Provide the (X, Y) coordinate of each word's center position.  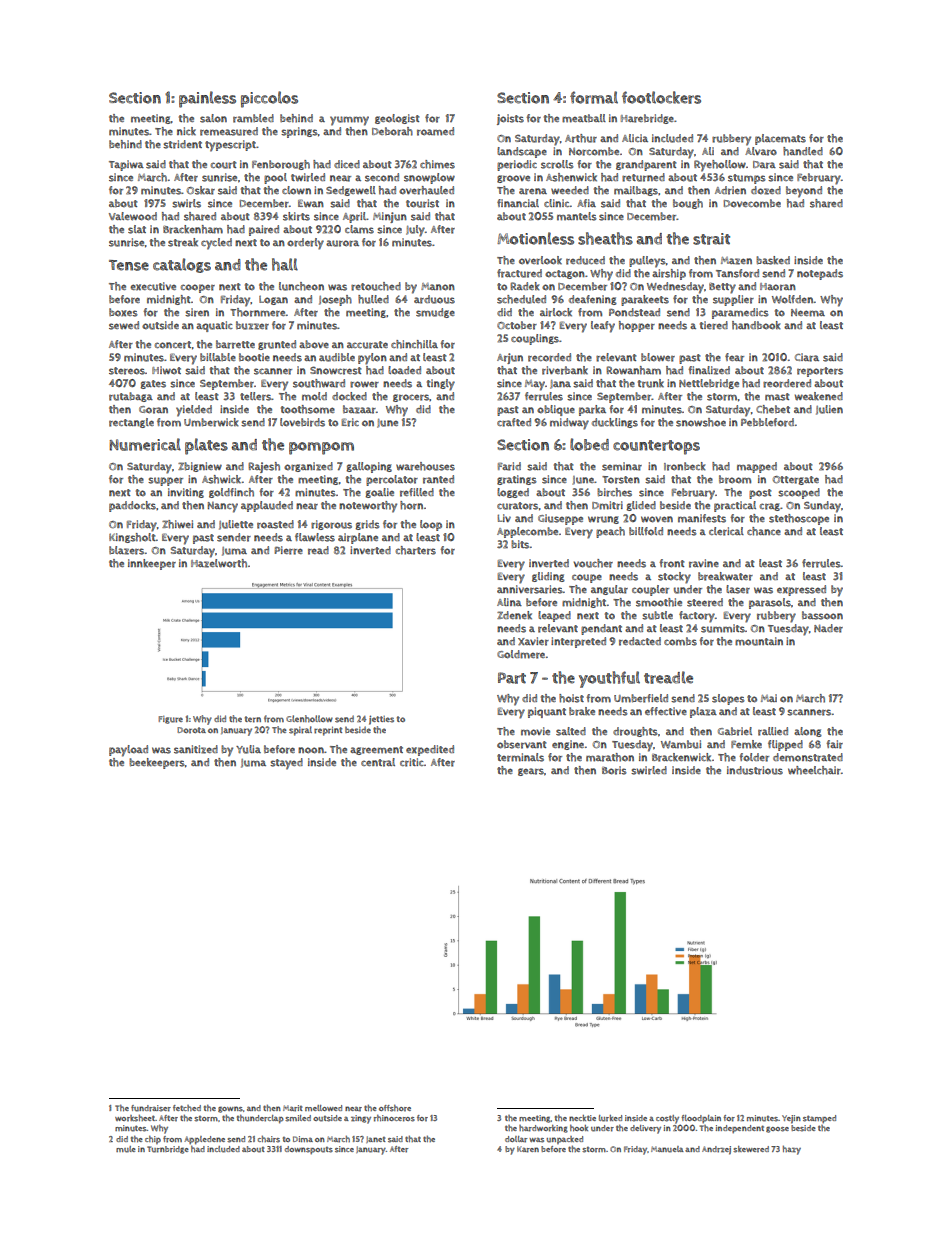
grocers (411, 398)
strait (711, 239)
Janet (376, 1139)
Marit (293, 1108)
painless (207, 99)
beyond (804, 192)
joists (510, 119)
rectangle (131, 423)
